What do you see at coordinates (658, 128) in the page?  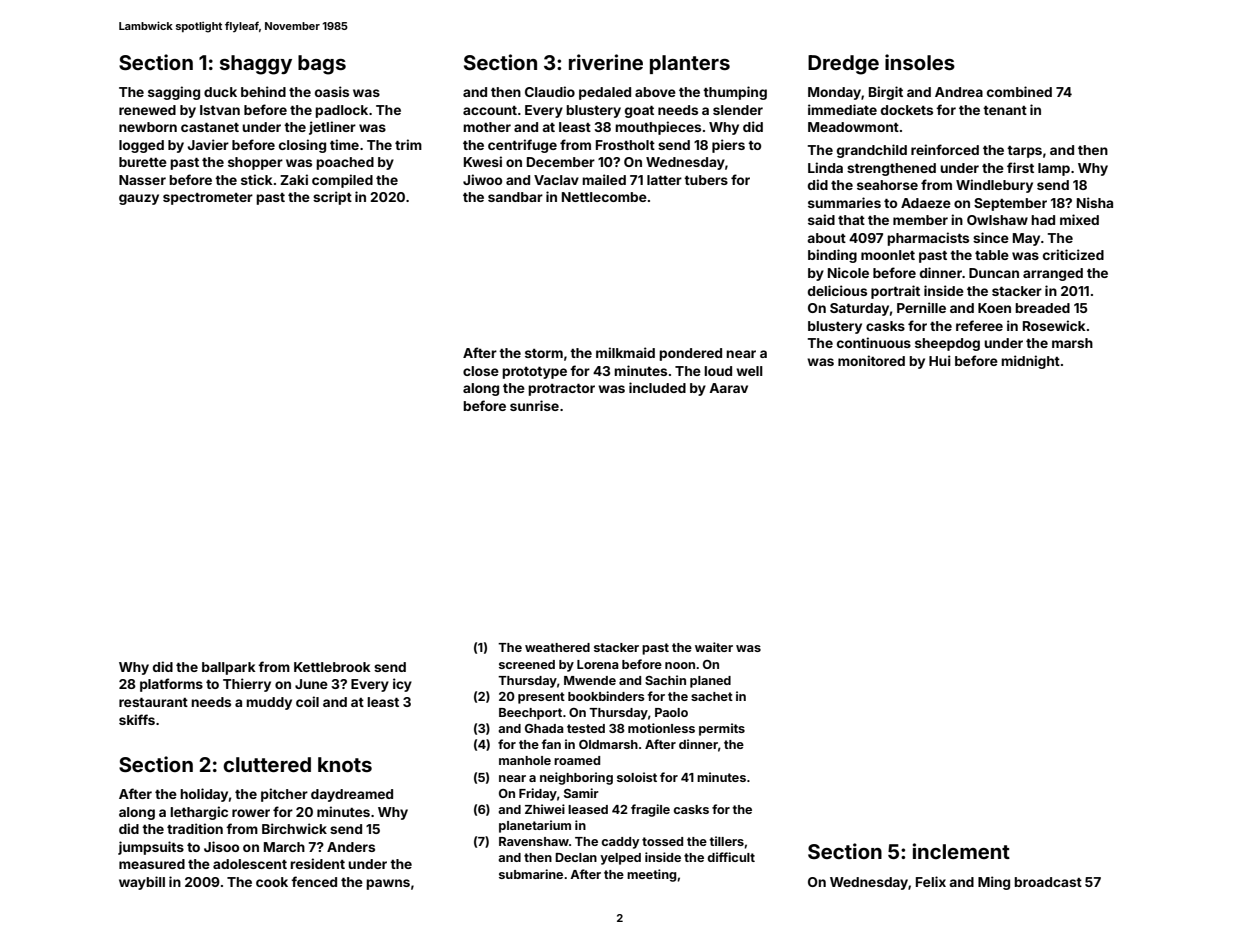 I see `mouthpieces` at bounding box center [658, 128].
